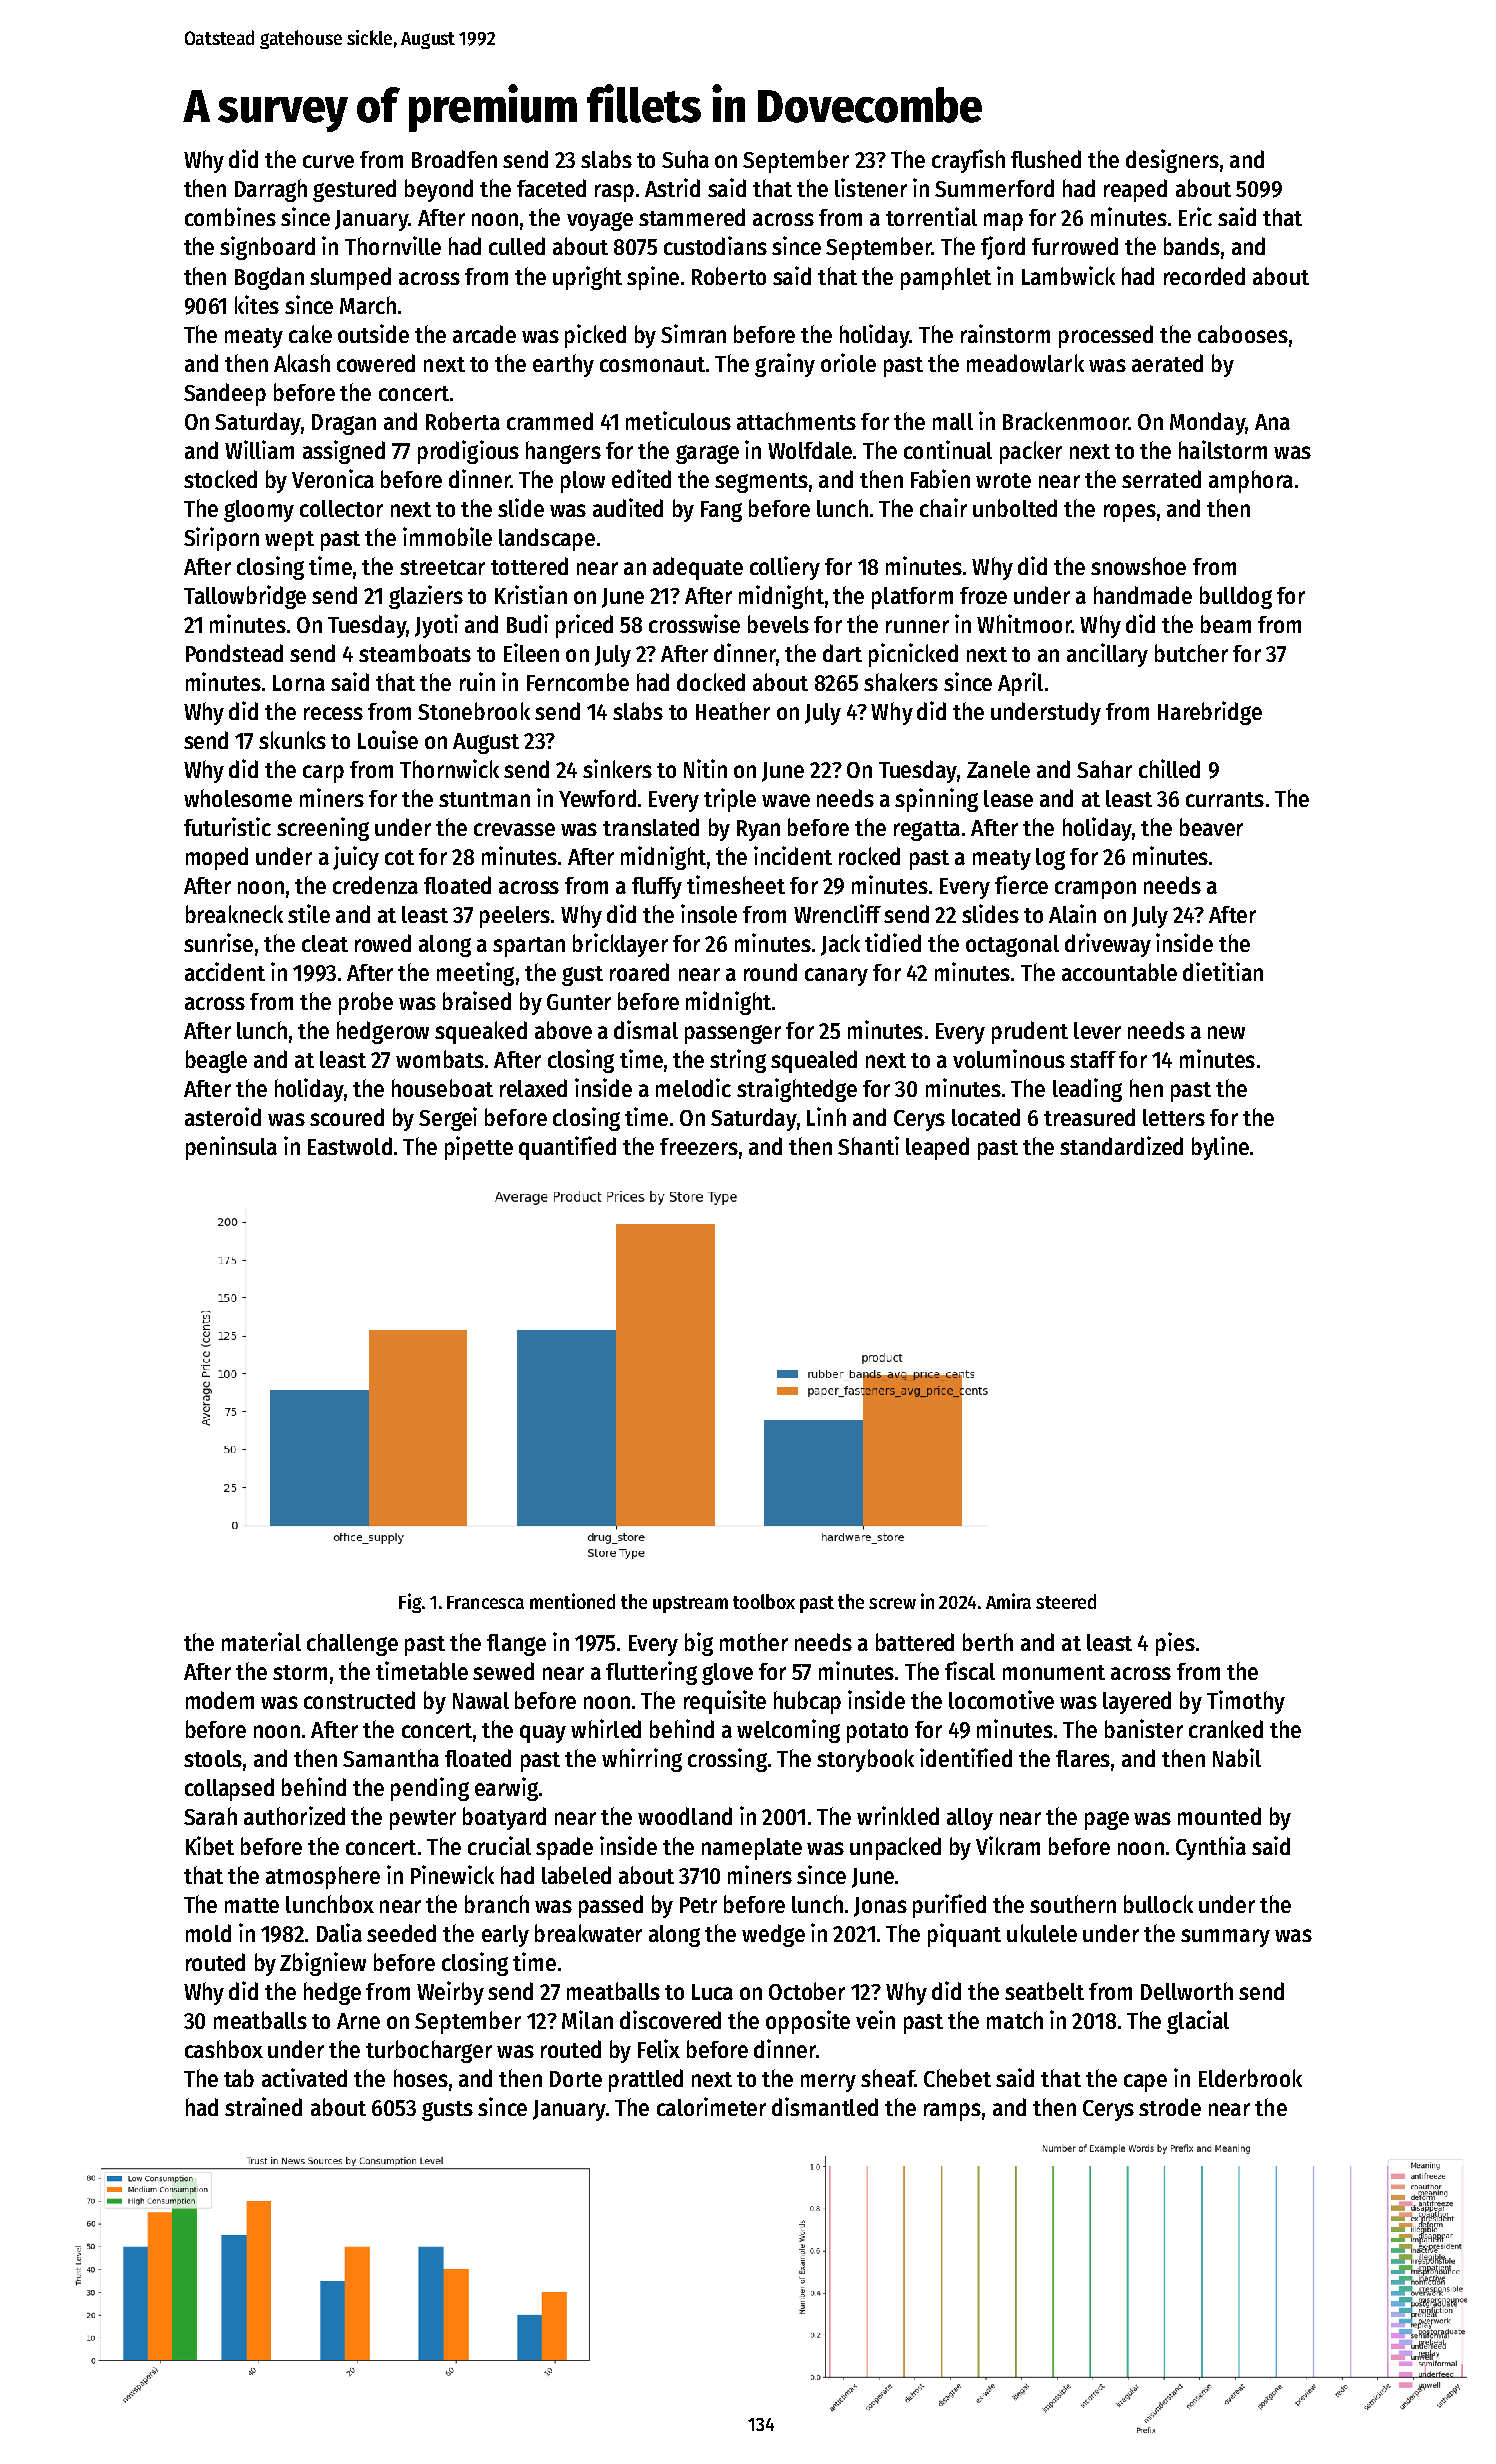 The height and width of the screenshot is (2464, 1496). I want to click on Suha, so click(685, 159).
